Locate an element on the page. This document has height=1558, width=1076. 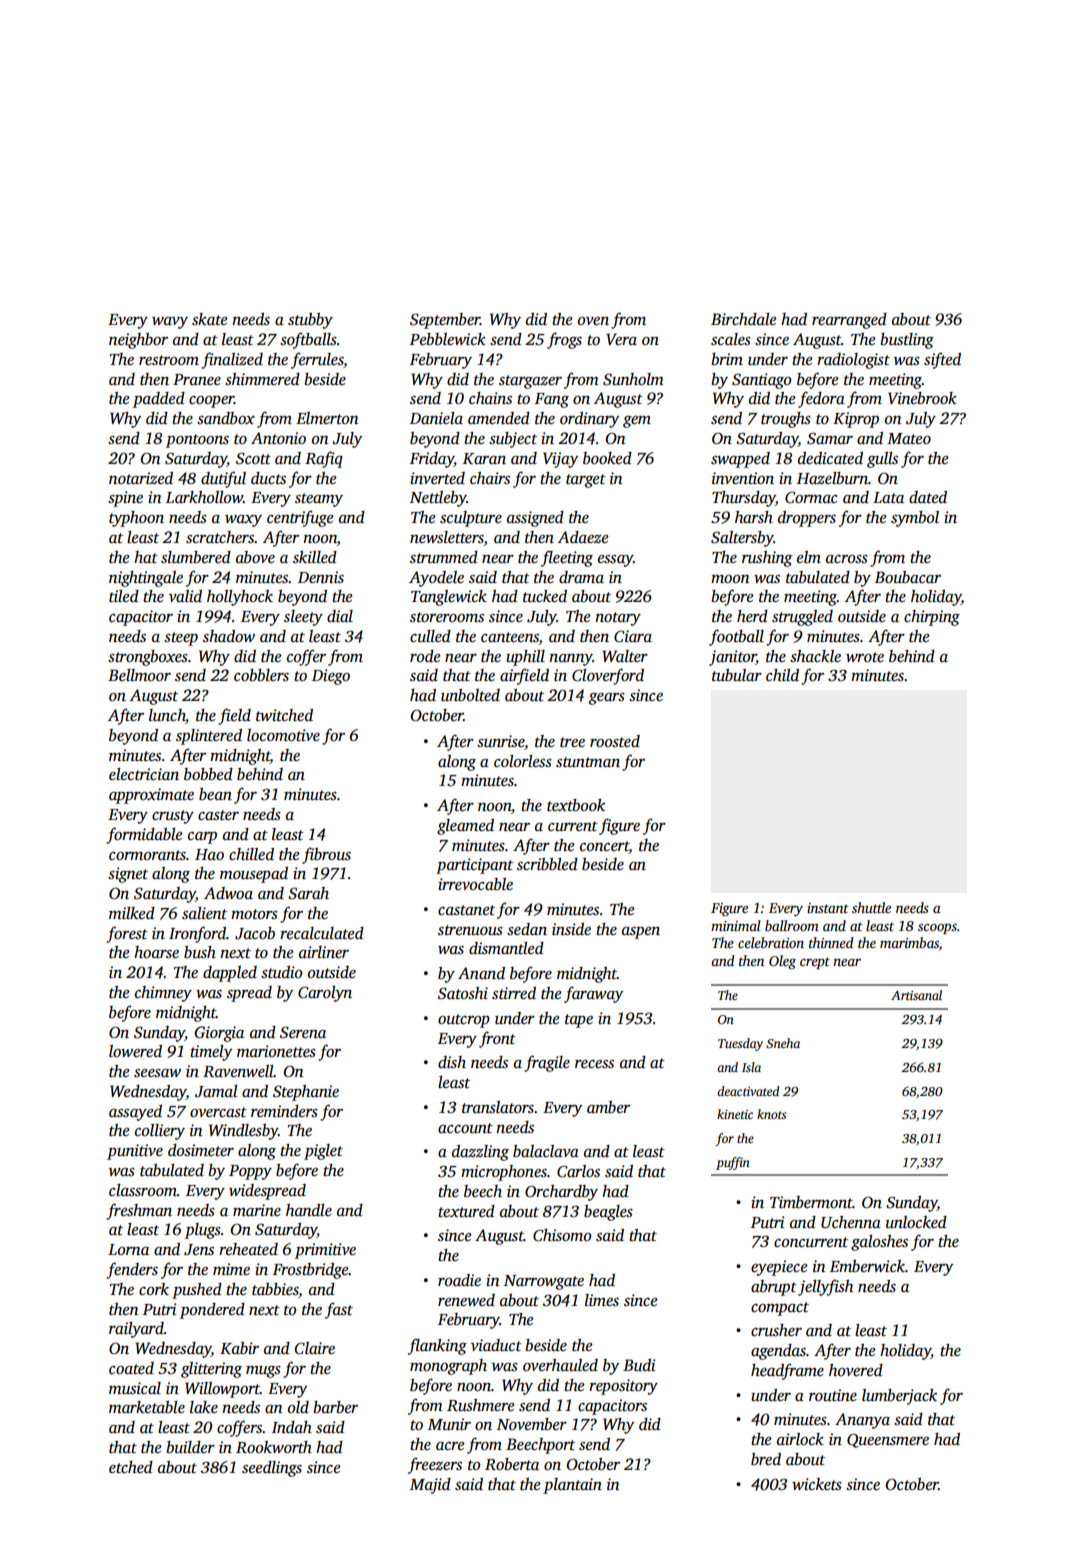
textured is located at coordinates (466, 1211).
